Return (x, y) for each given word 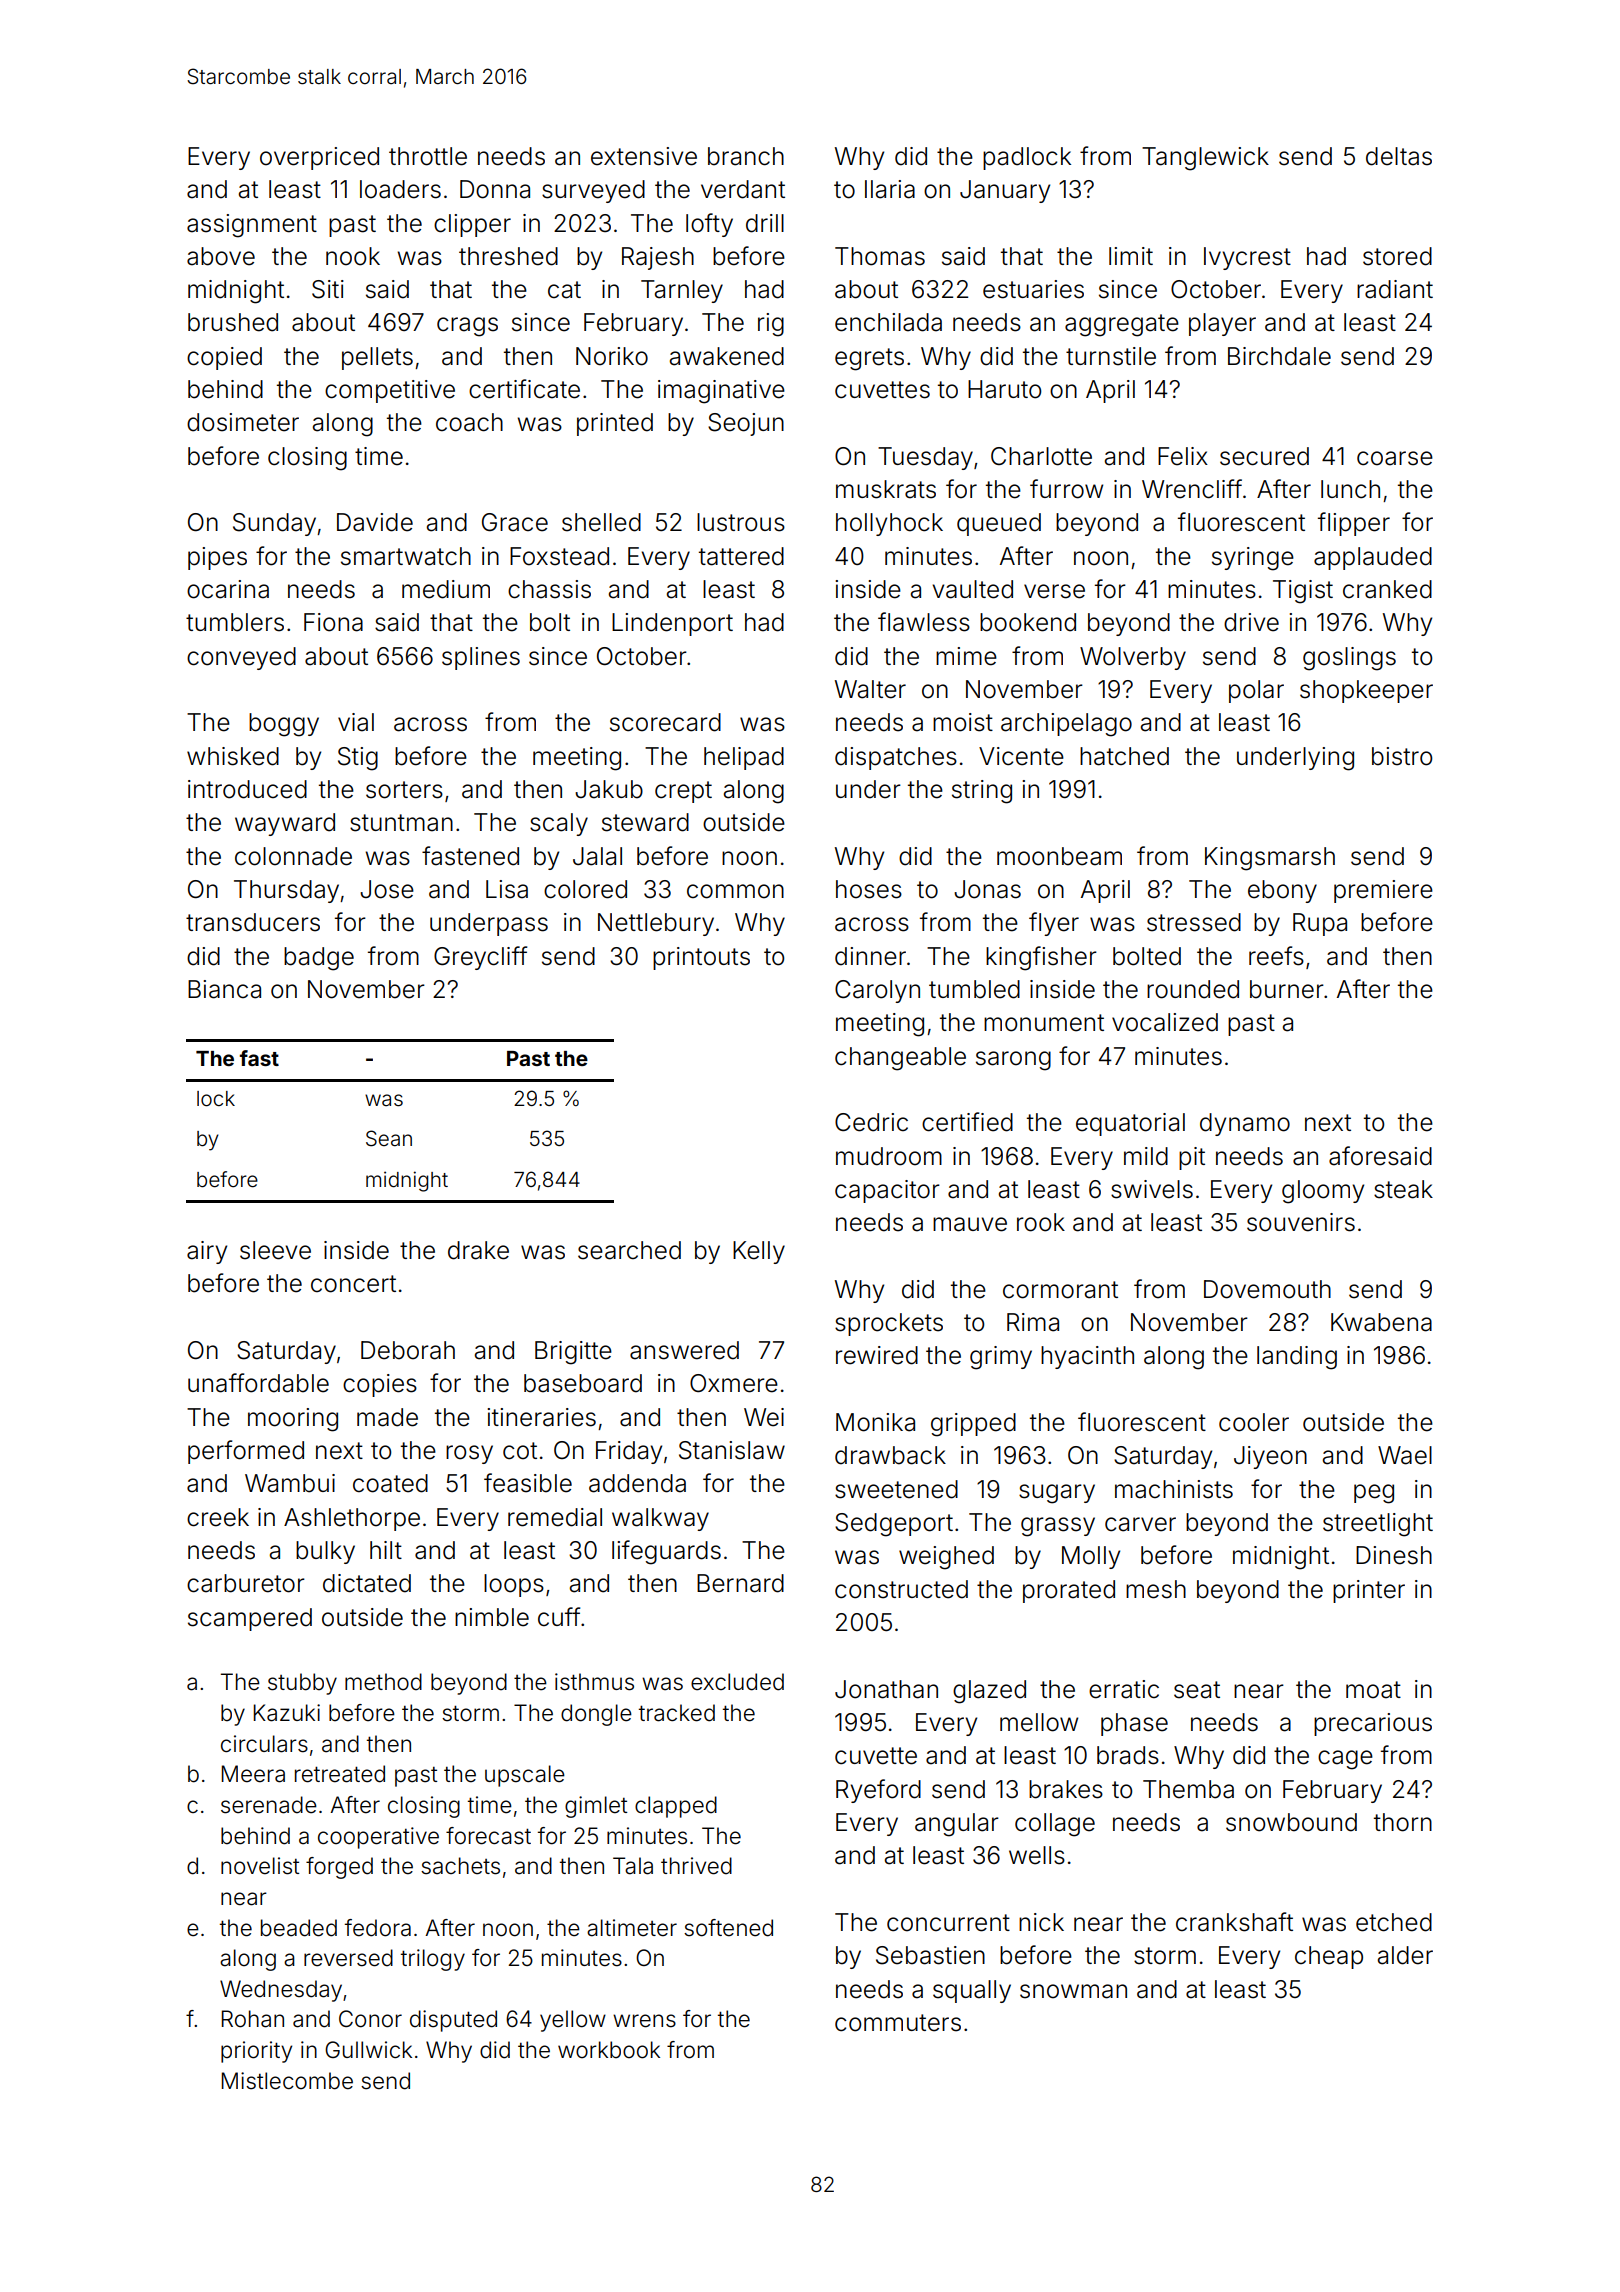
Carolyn (877, 991)
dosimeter (243, 422)
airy (207, 1252)
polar (1256, 691)
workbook (609, 2050)
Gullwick (368, 2049)
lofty (709, 225)
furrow (1066, 489)
